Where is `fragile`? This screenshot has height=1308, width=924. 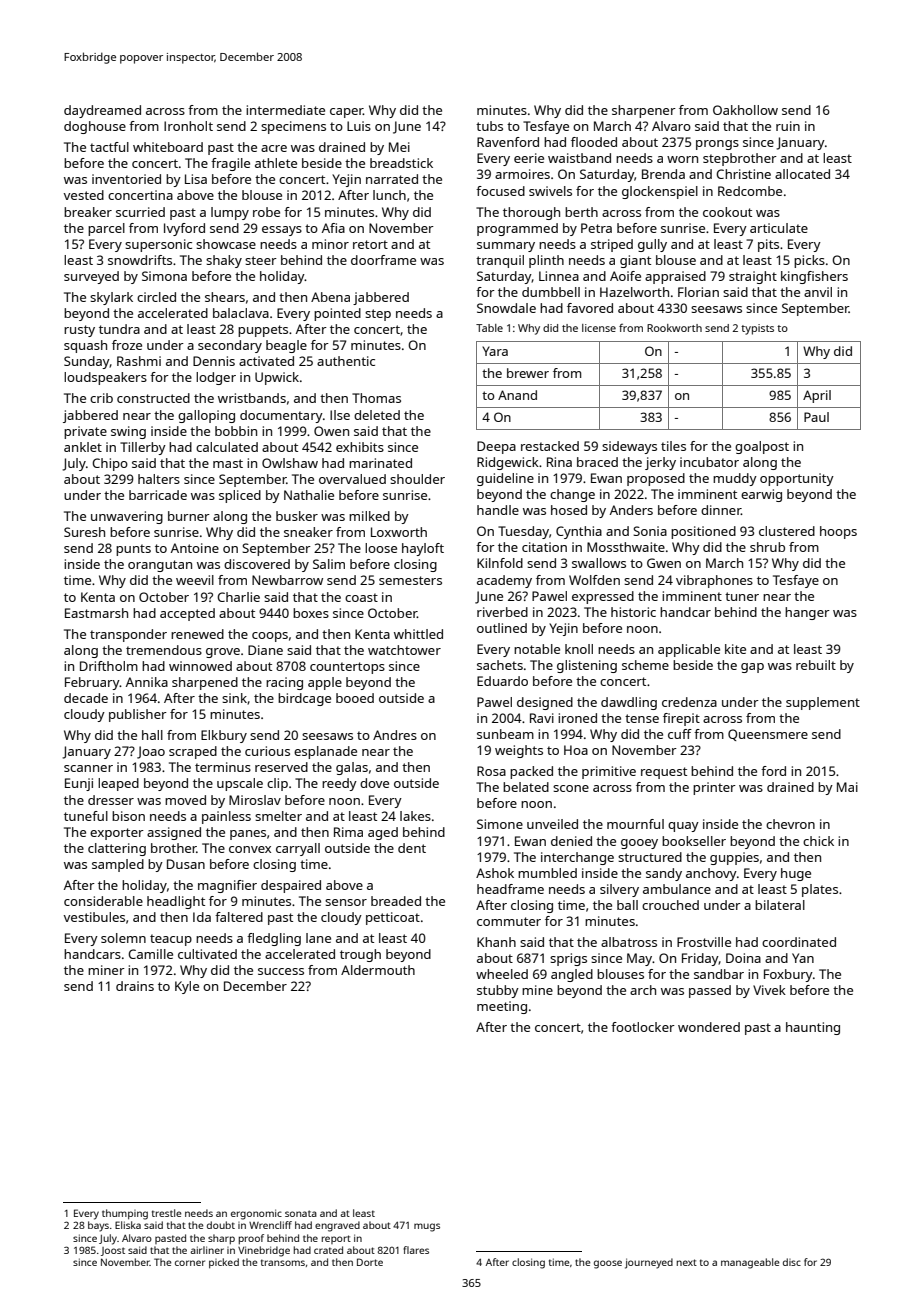 fragile is located at coordinates (230, 164).
